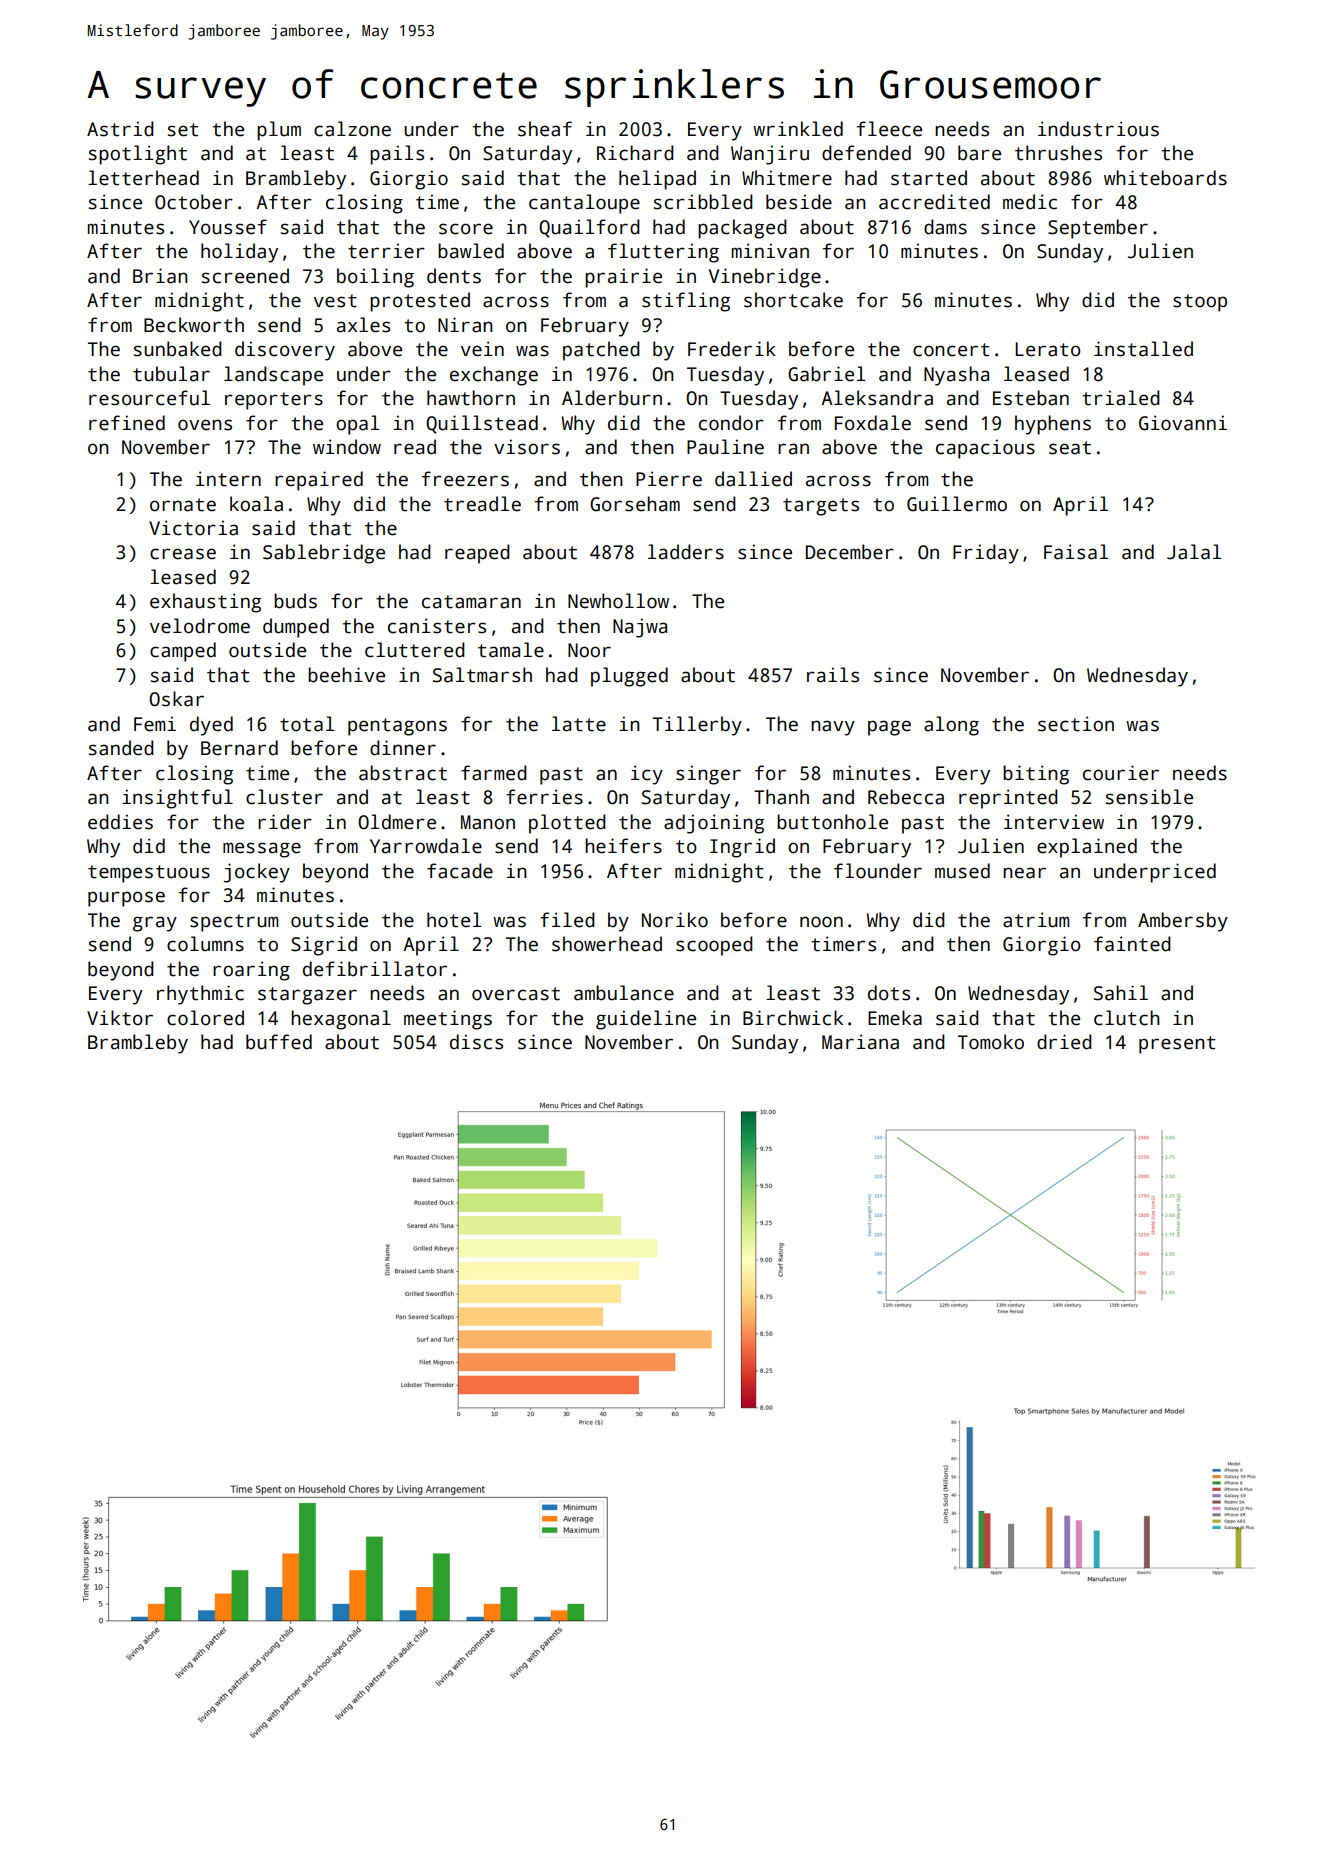  I want to click on refined, so click(127, 423).
